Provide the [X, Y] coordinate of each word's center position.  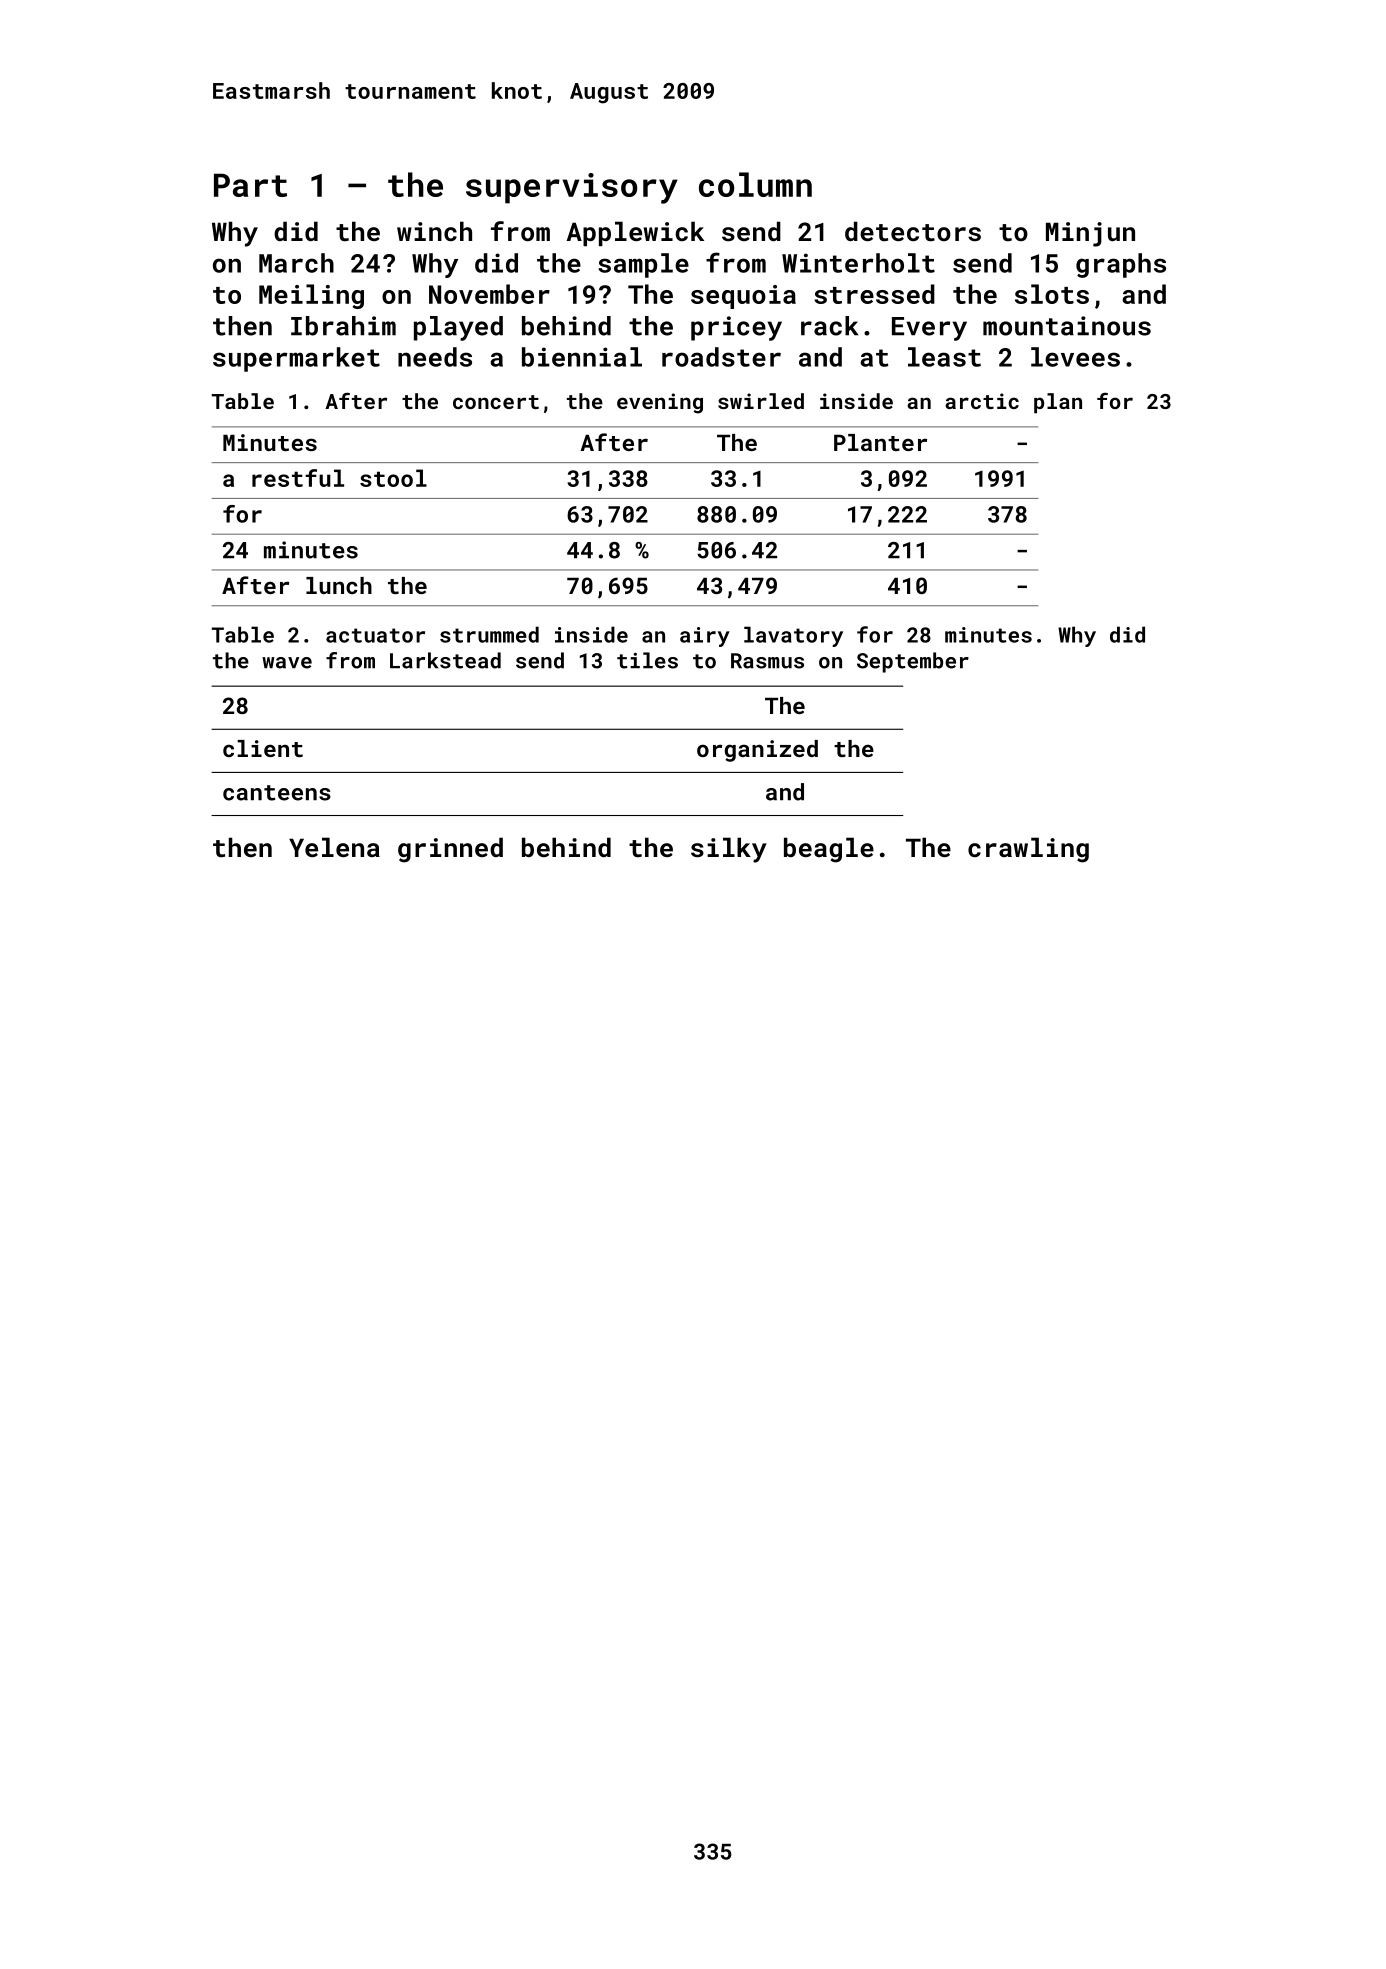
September [913, 662]
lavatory [793, 636]
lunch [339, 585]
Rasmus [767, 661]
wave [287, 663]
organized [757, 751]
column [755, 184]
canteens [277, 793]
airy [705, 637]
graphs [1121, 265]
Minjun [1090, 234]
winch [434, 231]
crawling [1028, 850]
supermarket [296, 359]
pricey [736, 328]
